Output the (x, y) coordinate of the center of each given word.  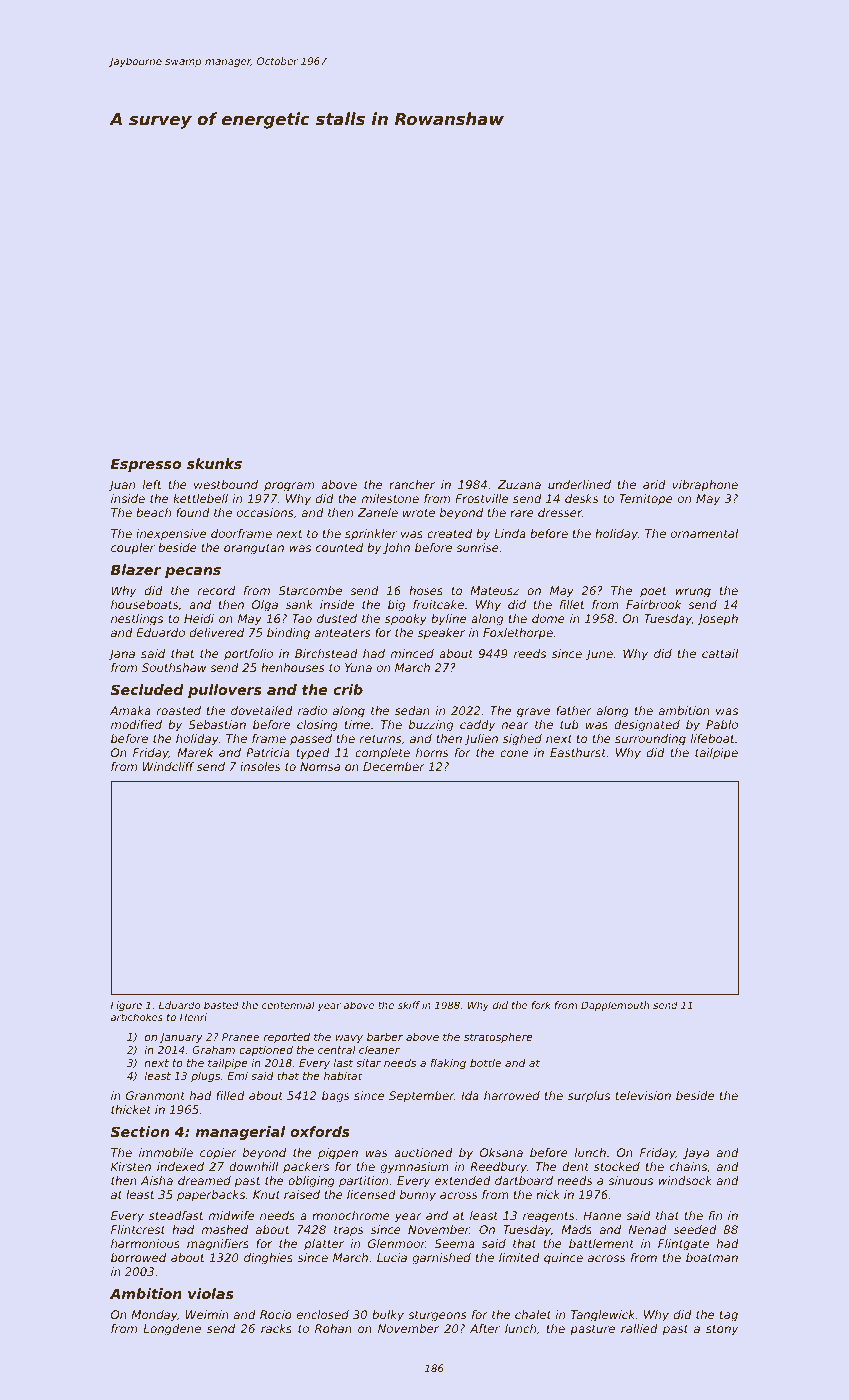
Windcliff (169, 766)
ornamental (704, 533)
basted (221, 1005)
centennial (288, 1005)
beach (153, 512)
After (485, 1328)
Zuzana (519, 484)
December (394, 766)
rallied (639, 1328)
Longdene (172, 1330)
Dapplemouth (615, 1006)
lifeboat (713, 738)
